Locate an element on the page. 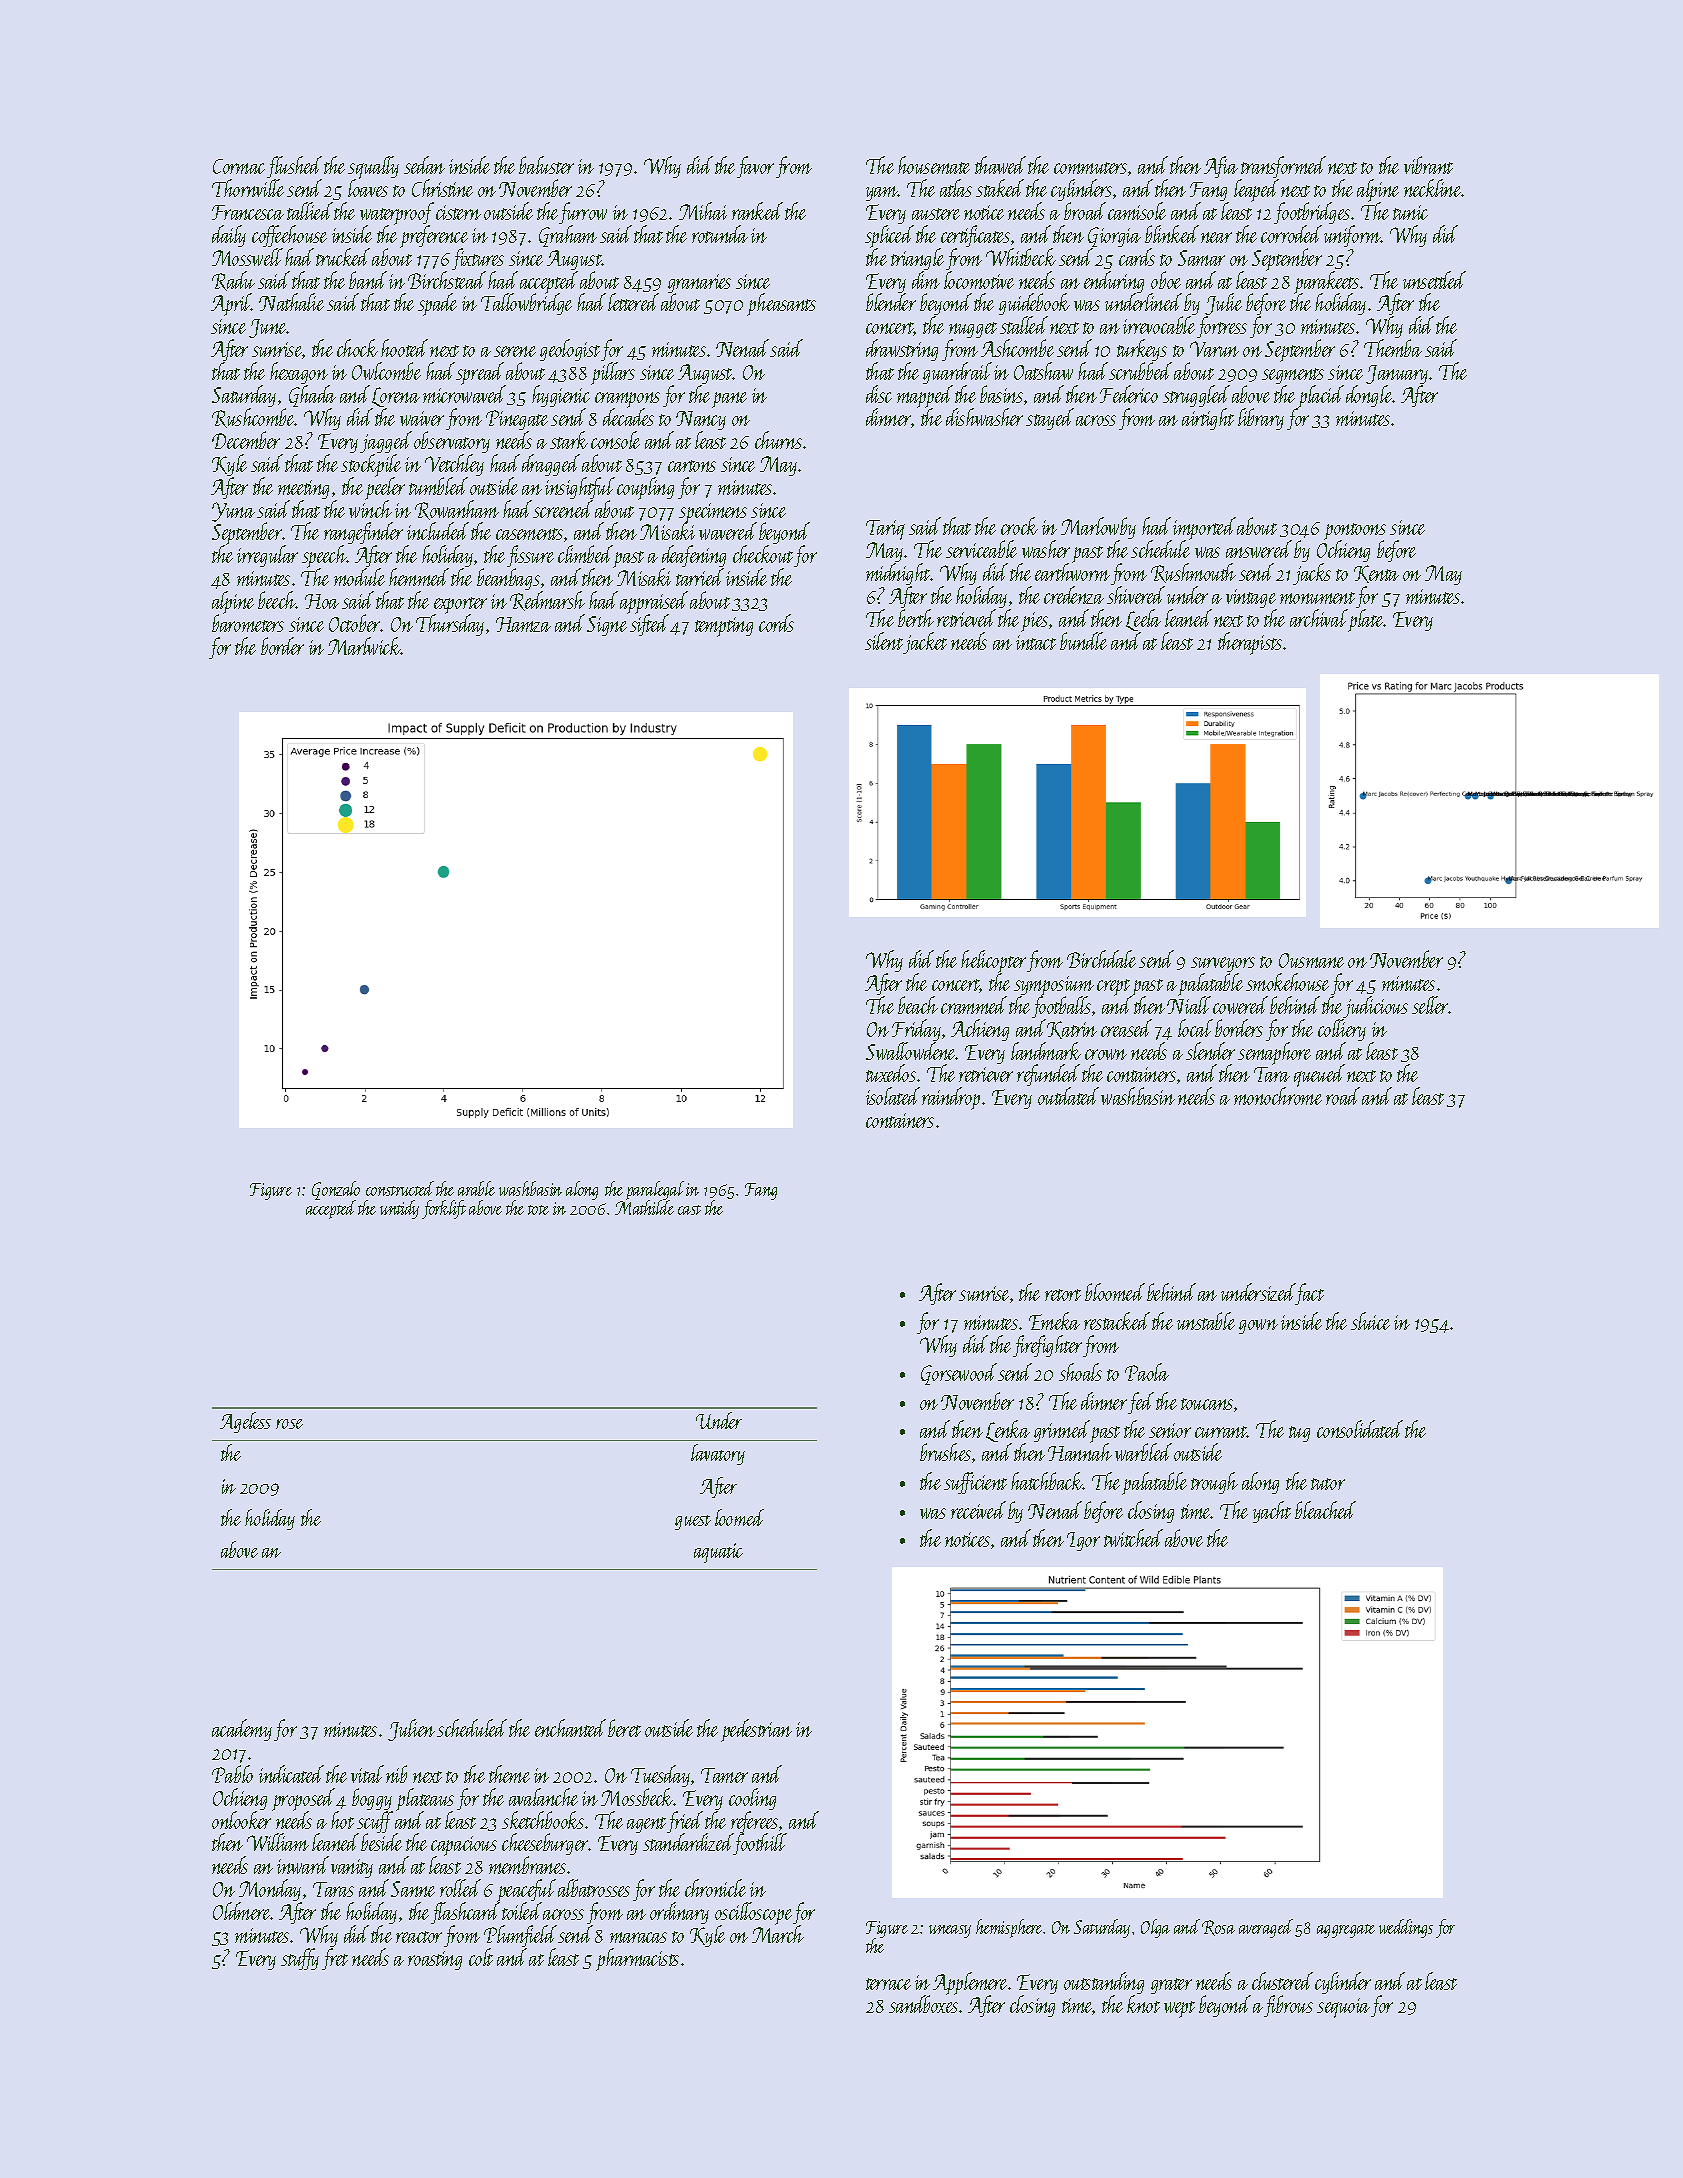 This page has width=1683, height=2178. Achieng is located at coordinates (980, 1030).
